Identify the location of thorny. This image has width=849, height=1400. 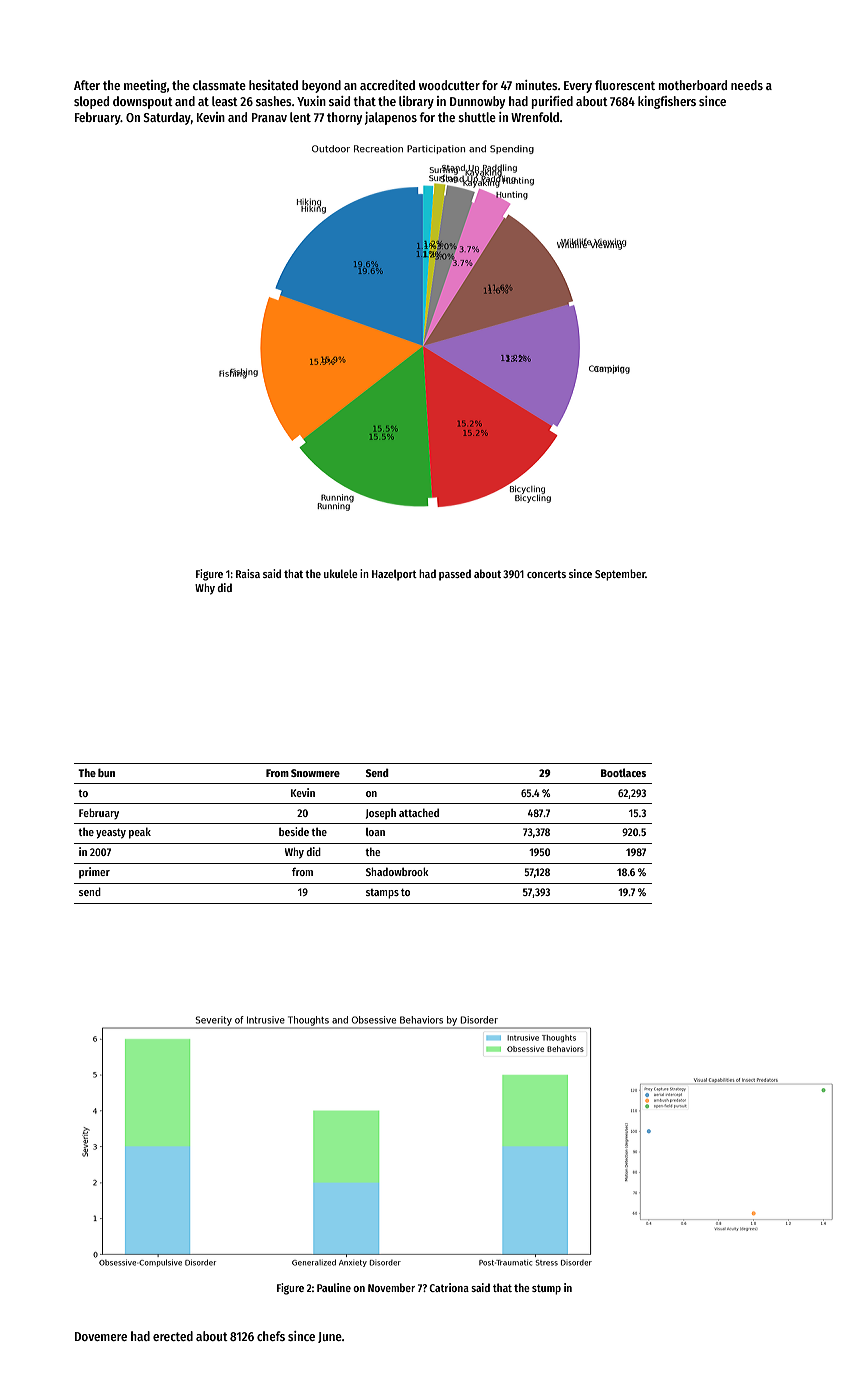
(344, 118).
